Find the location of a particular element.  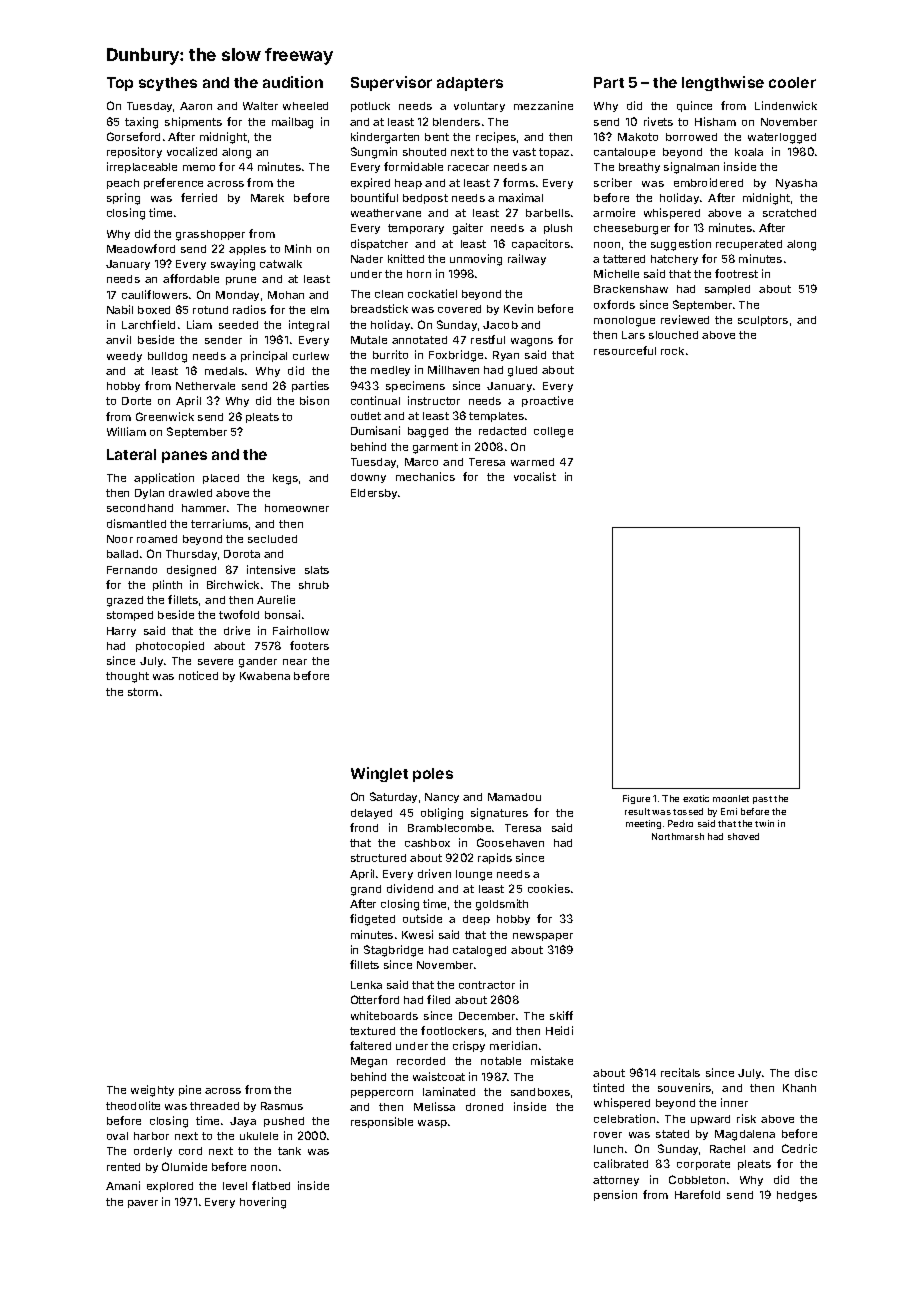

tank is located at coordinates (289, 1151).
